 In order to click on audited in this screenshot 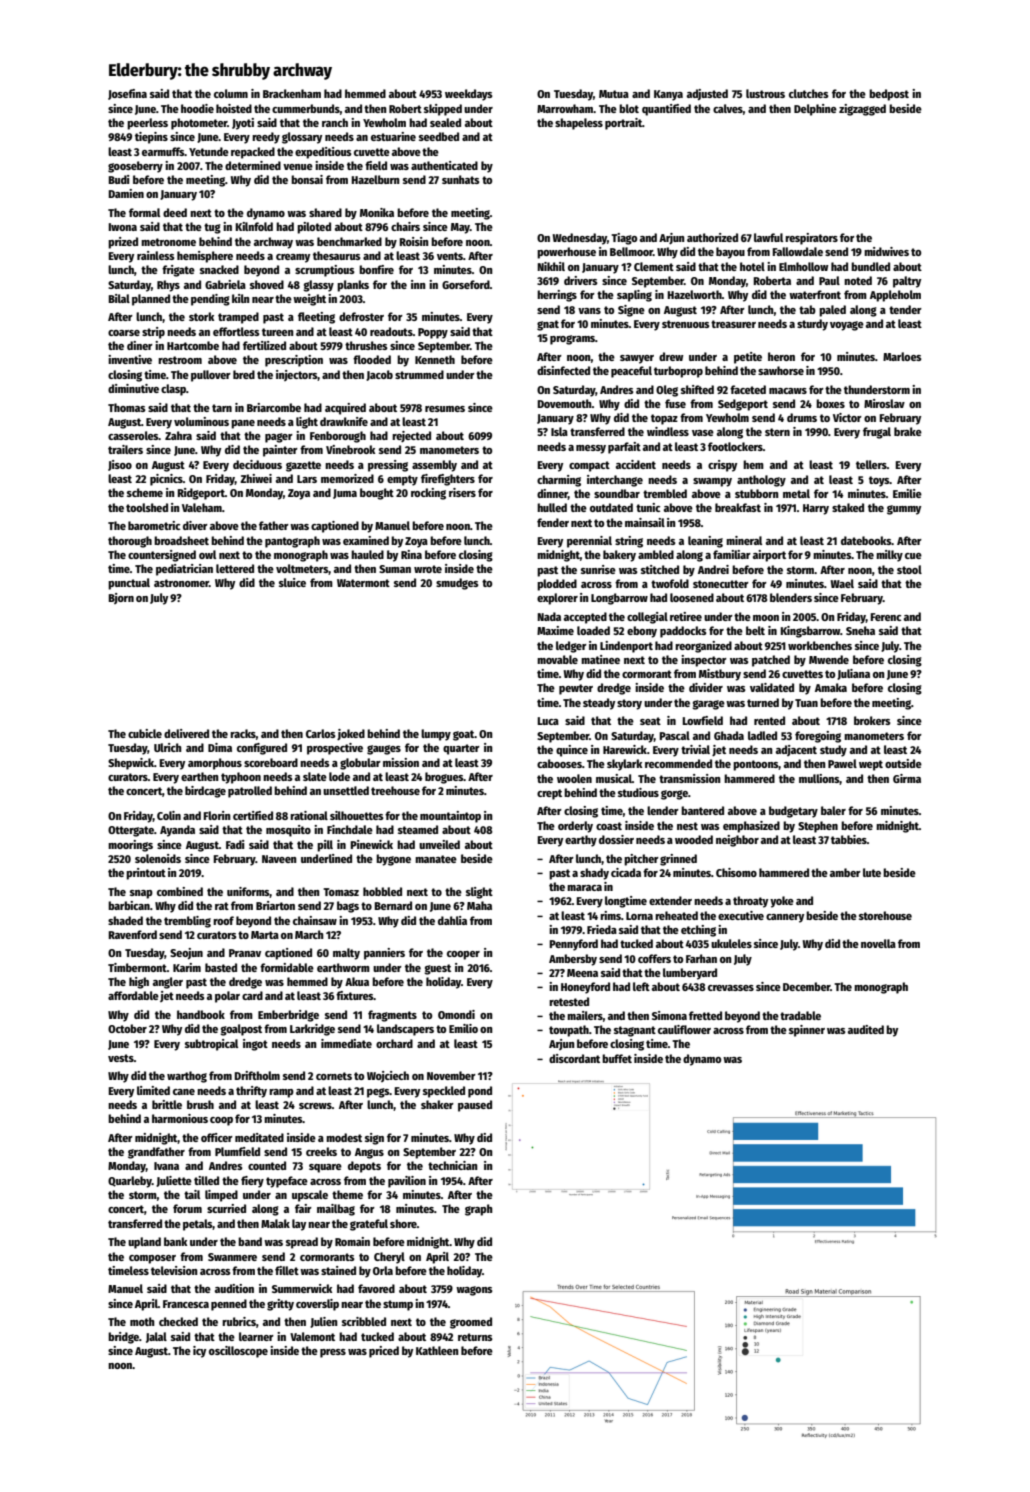, I will do `click(866, 1029)`.
